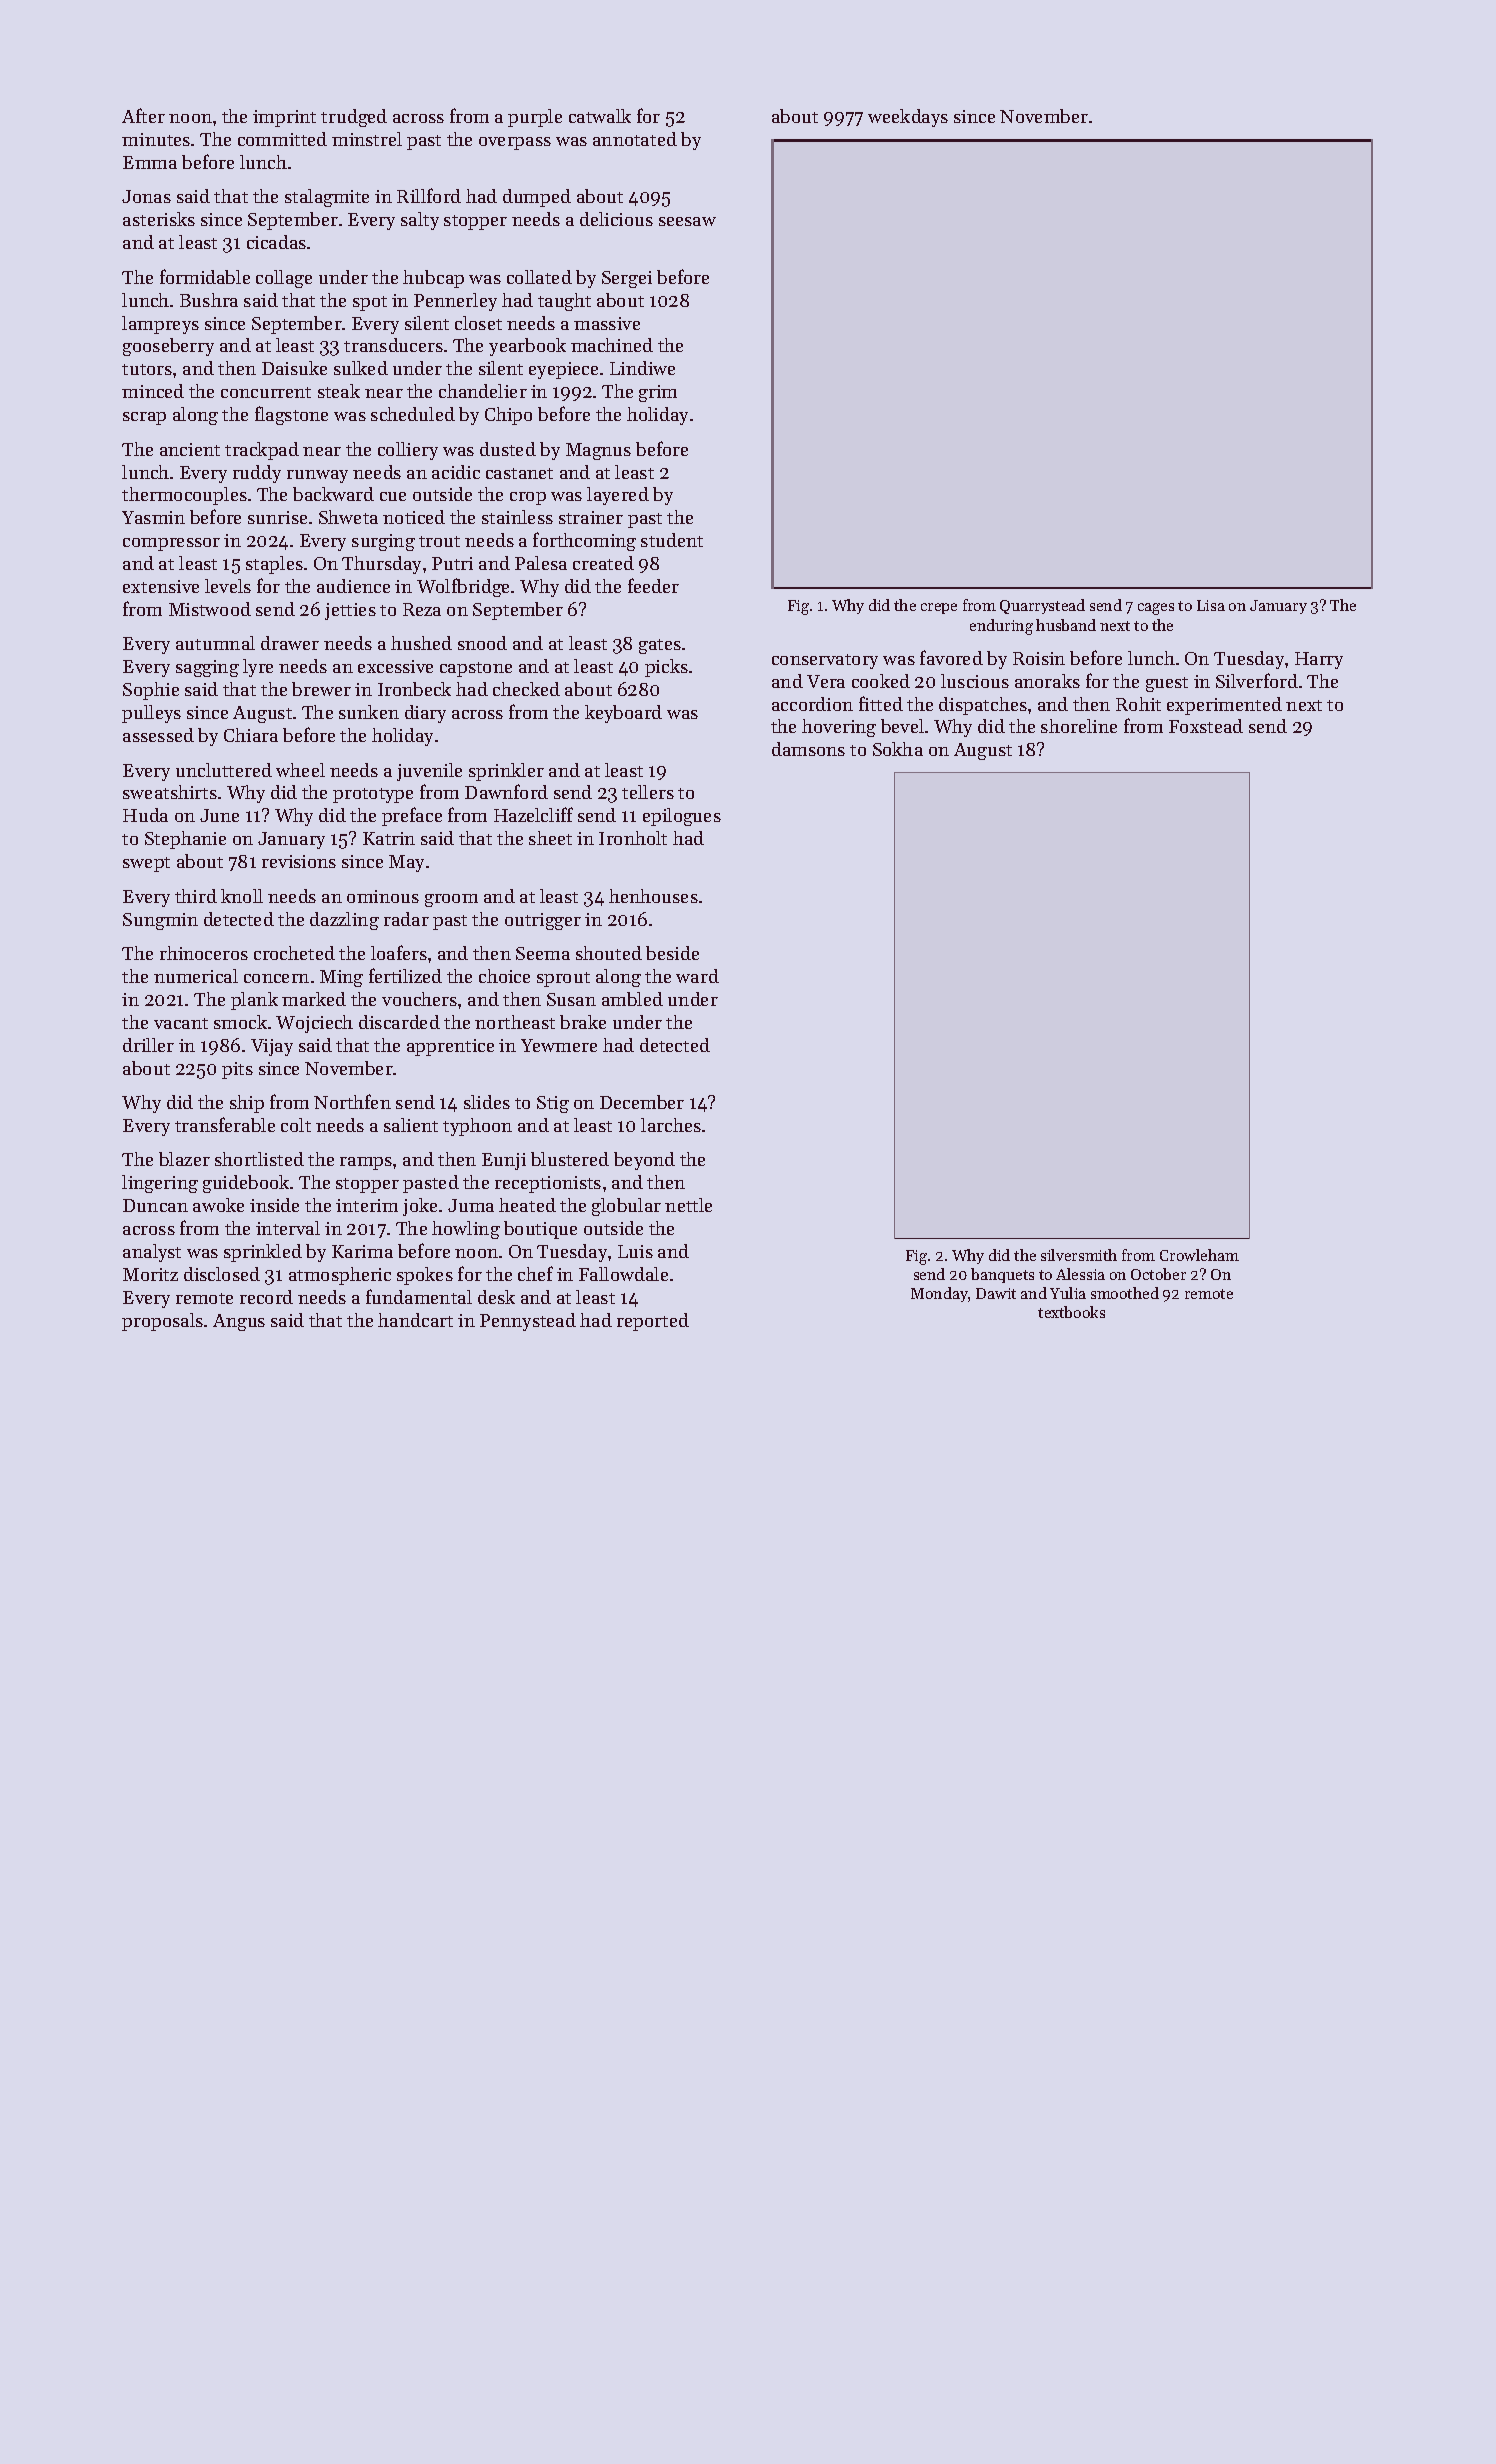 The width and height of the page is (1496, 2464). I want to click on December, so click(642, 1102).
